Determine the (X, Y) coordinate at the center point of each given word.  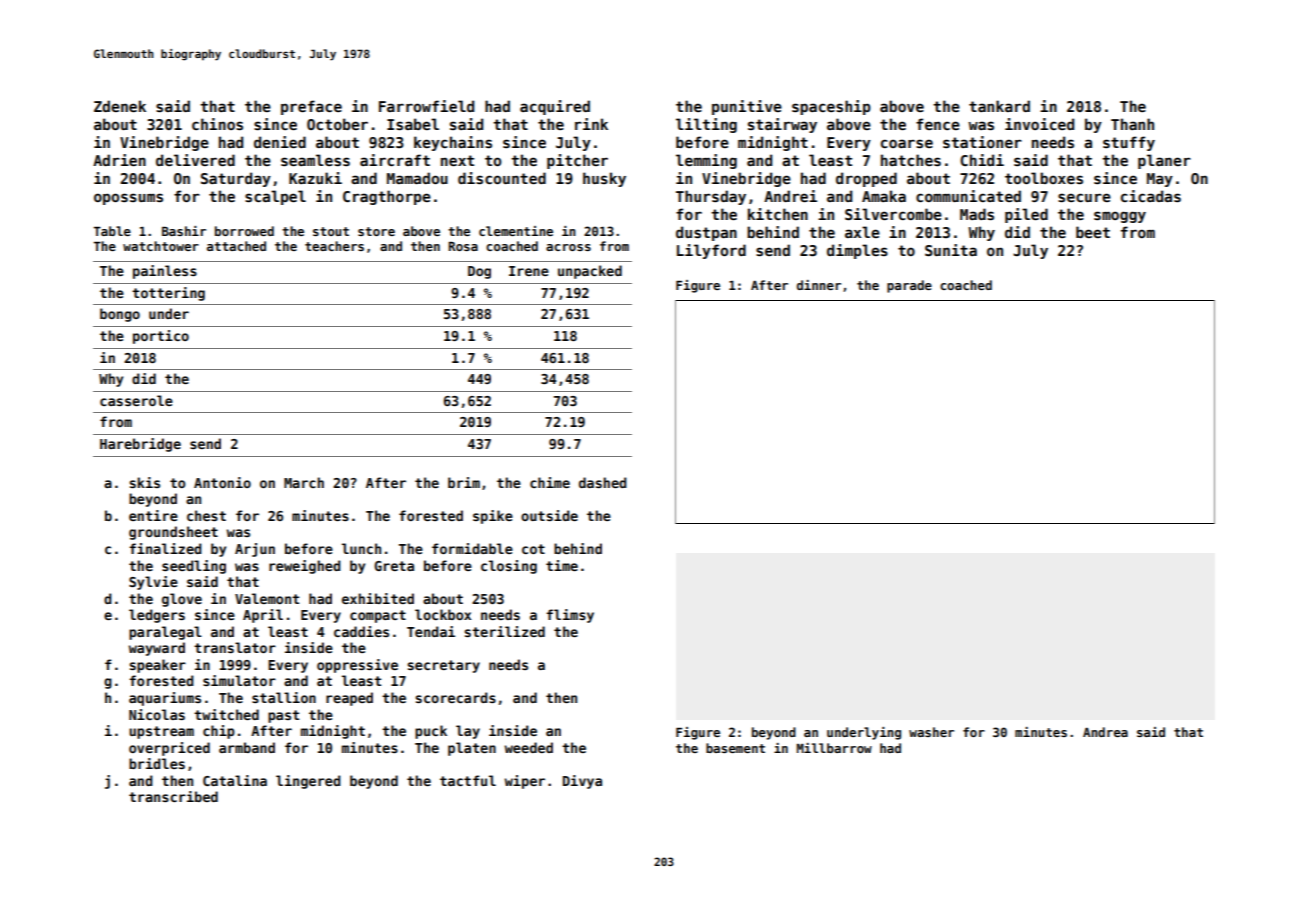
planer (1164, 161)
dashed (603, 482)
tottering (168, 294)
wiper (524, 782)
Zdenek (120, 106)
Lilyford (711, 251)
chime (550, 482)
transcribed (173, 796)
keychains (453, 143)
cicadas (1151, 196)
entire (153, 515)
